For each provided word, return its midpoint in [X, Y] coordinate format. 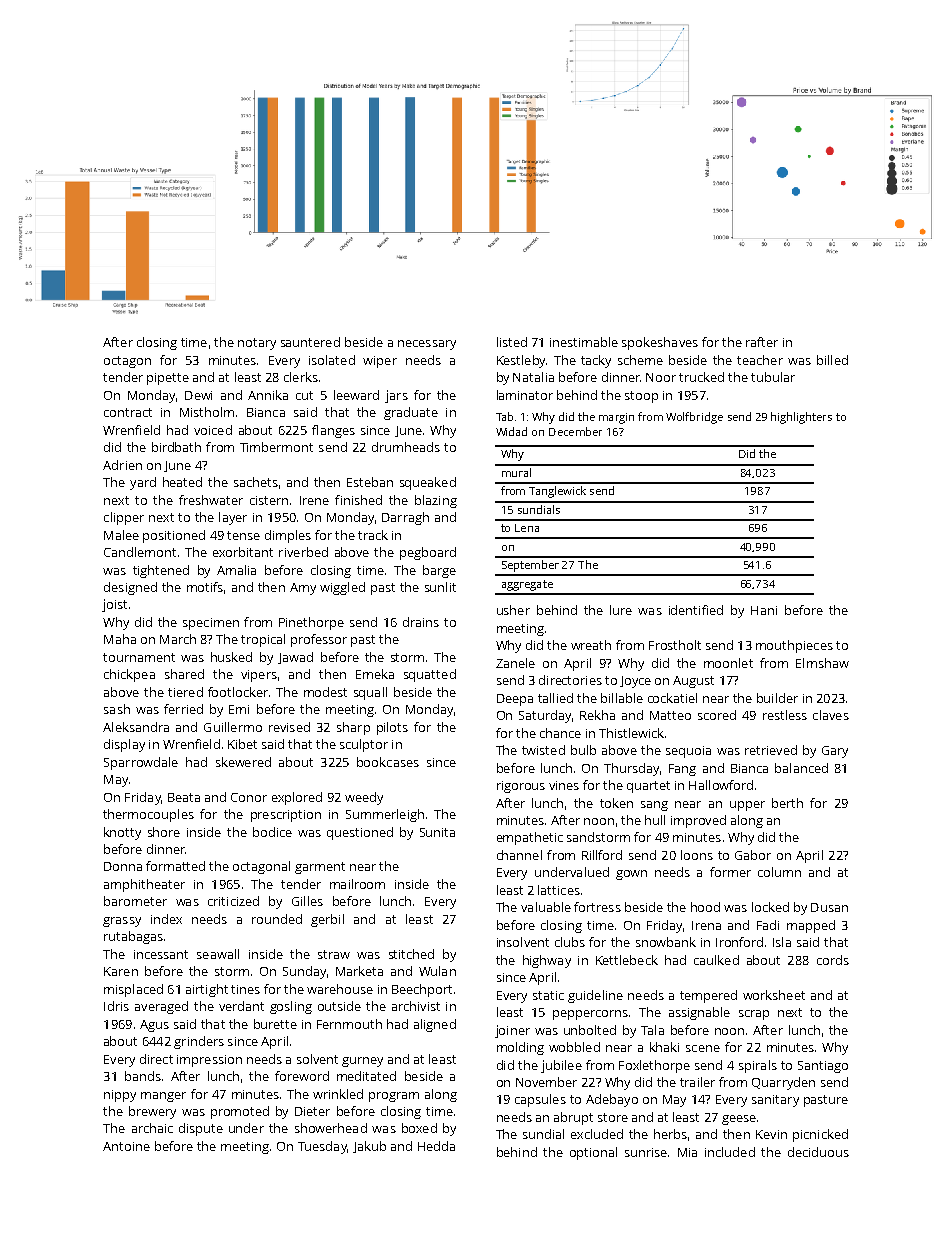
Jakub [369, 1147]
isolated [332, 360]
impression [209, 1061]
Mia [687, 1152]
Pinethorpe [311, 623]
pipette [168, 379]
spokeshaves [660, 343]
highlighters [801, 418]
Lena [527, 528]
